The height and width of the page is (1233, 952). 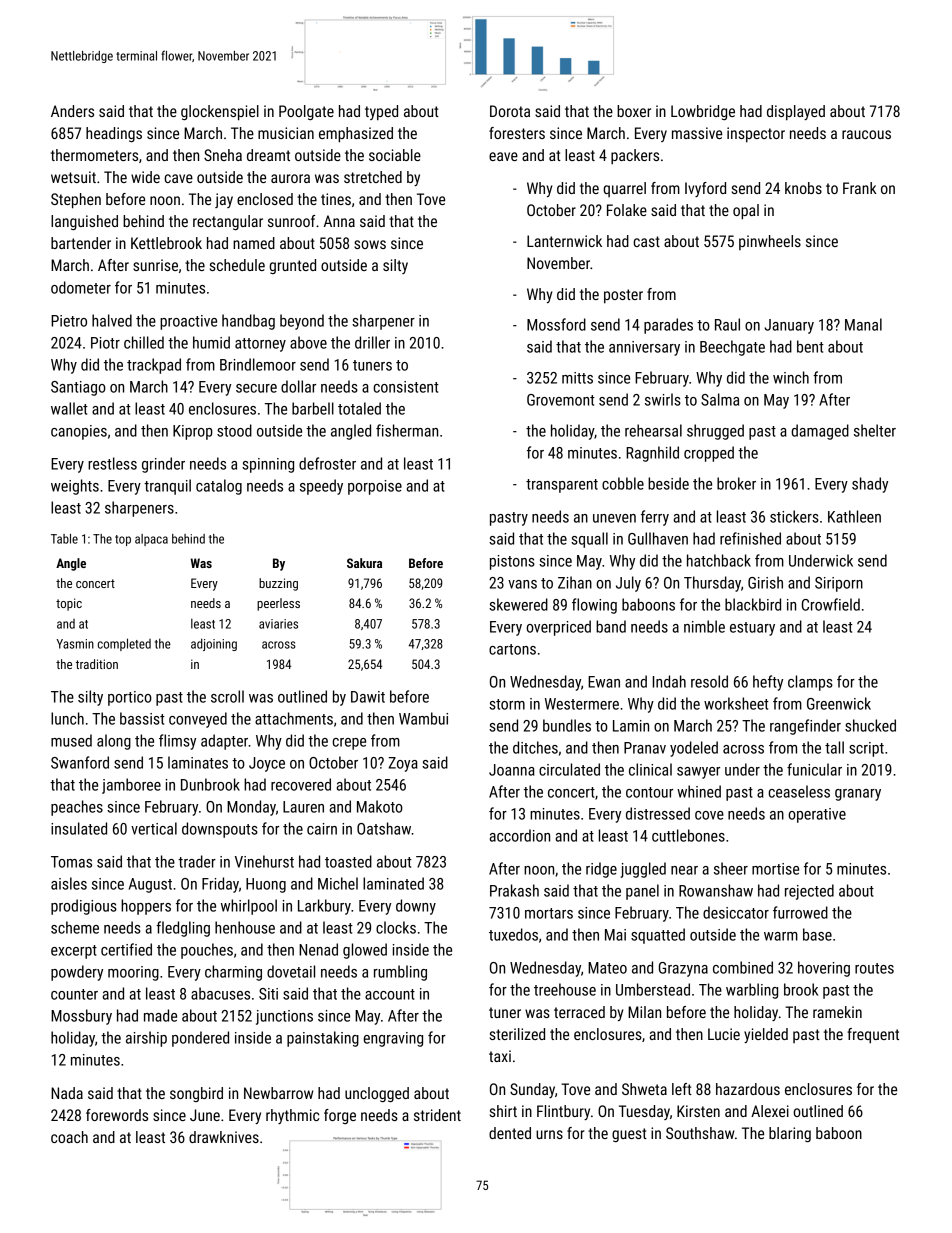 What do you see at coordinates (78, 388) in the page?
I see `Santiago` at bounding box center [78, 388].
